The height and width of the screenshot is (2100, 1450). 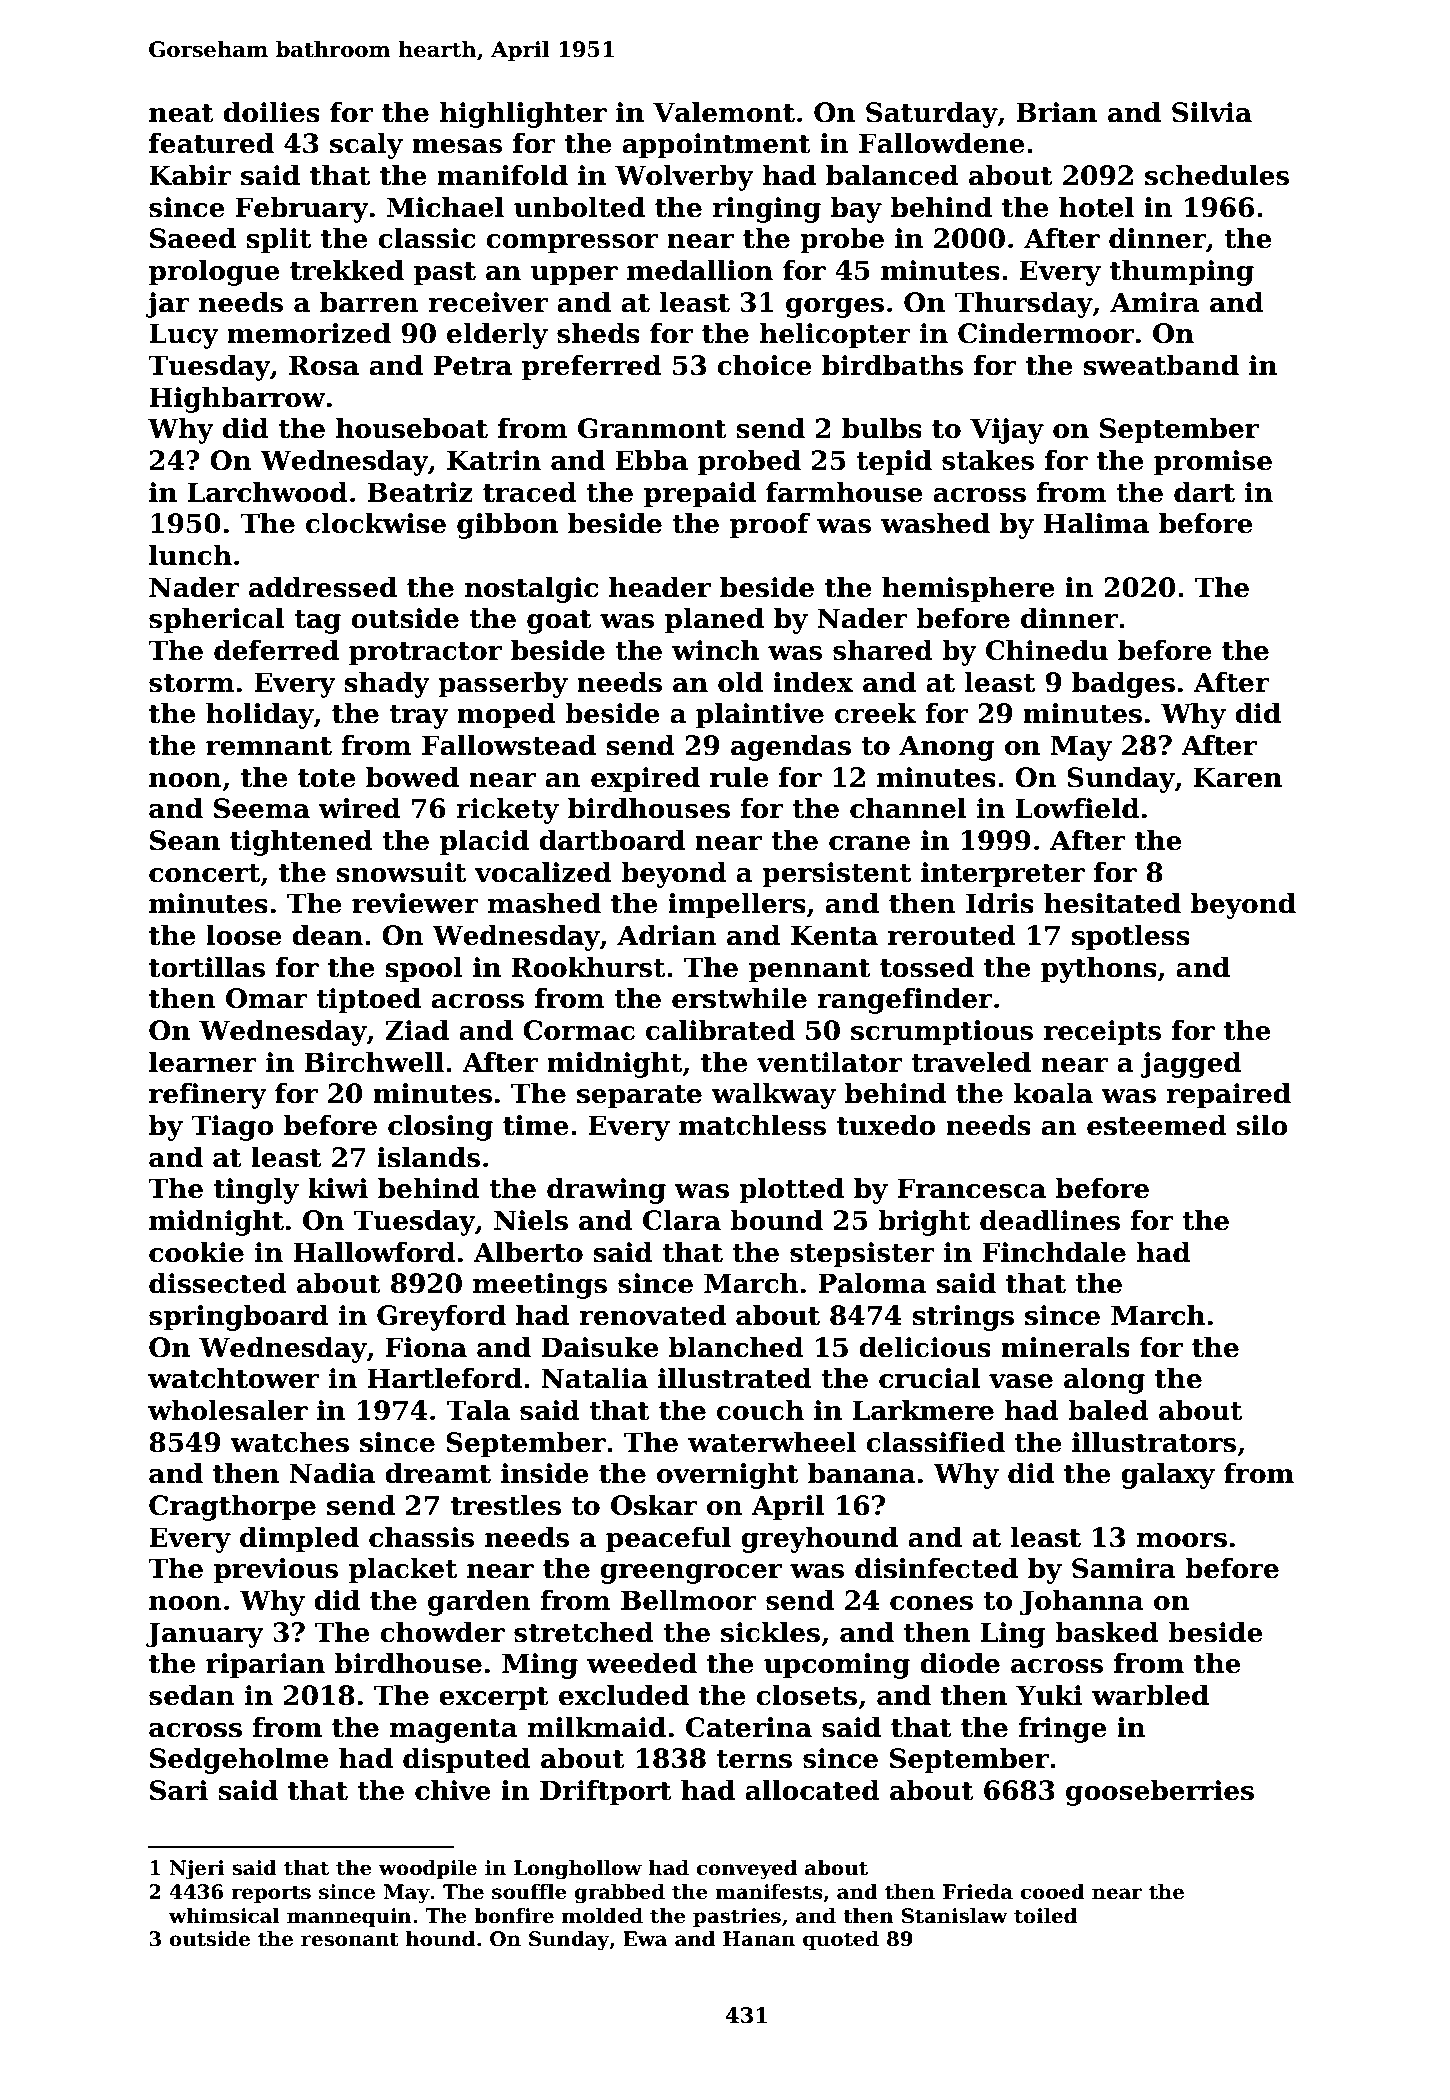 What do you see at coordinates (574, 276) in the screenshot?
I see `upper` at bounding box center [574, 276].
